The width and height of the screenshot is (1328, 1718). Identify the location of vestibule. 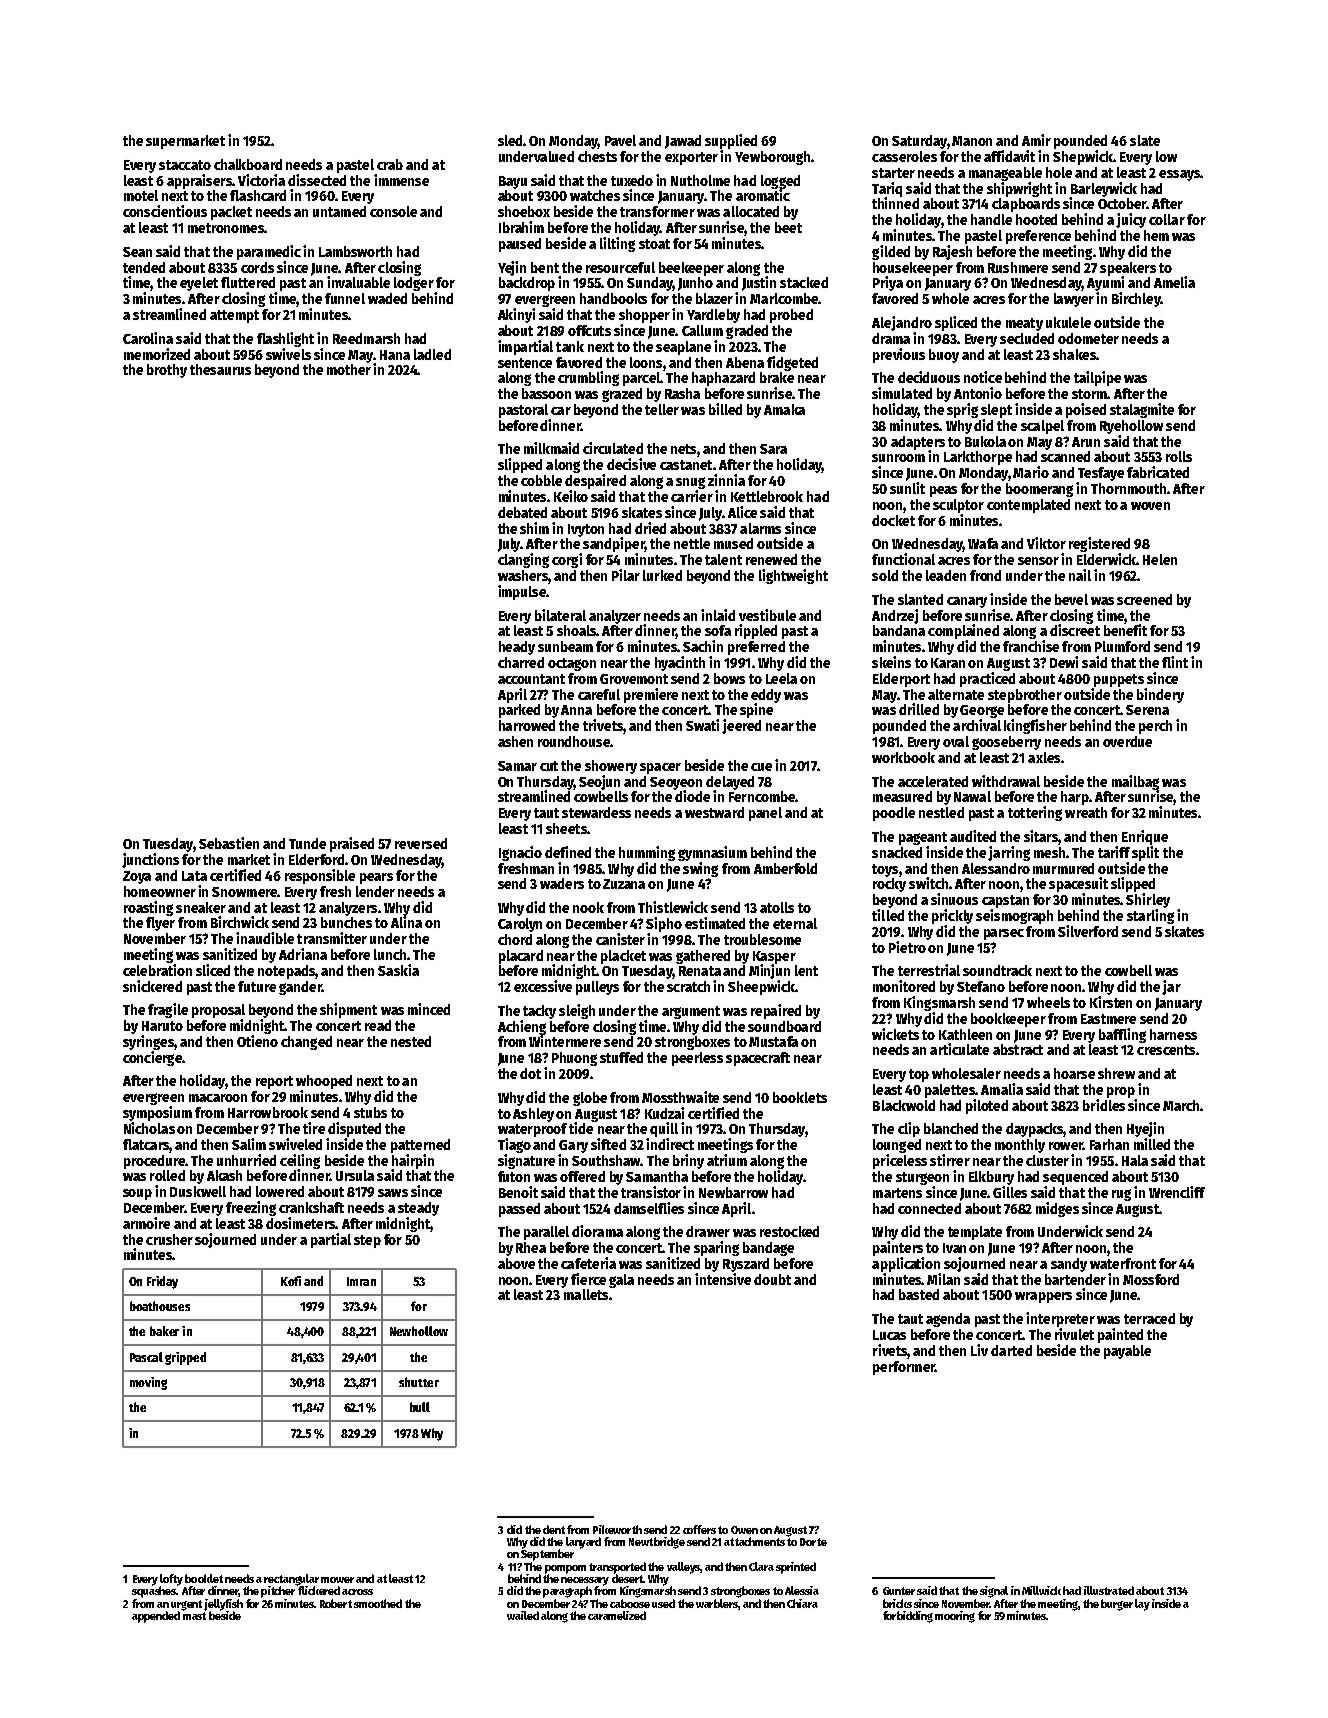
(767, 615).
